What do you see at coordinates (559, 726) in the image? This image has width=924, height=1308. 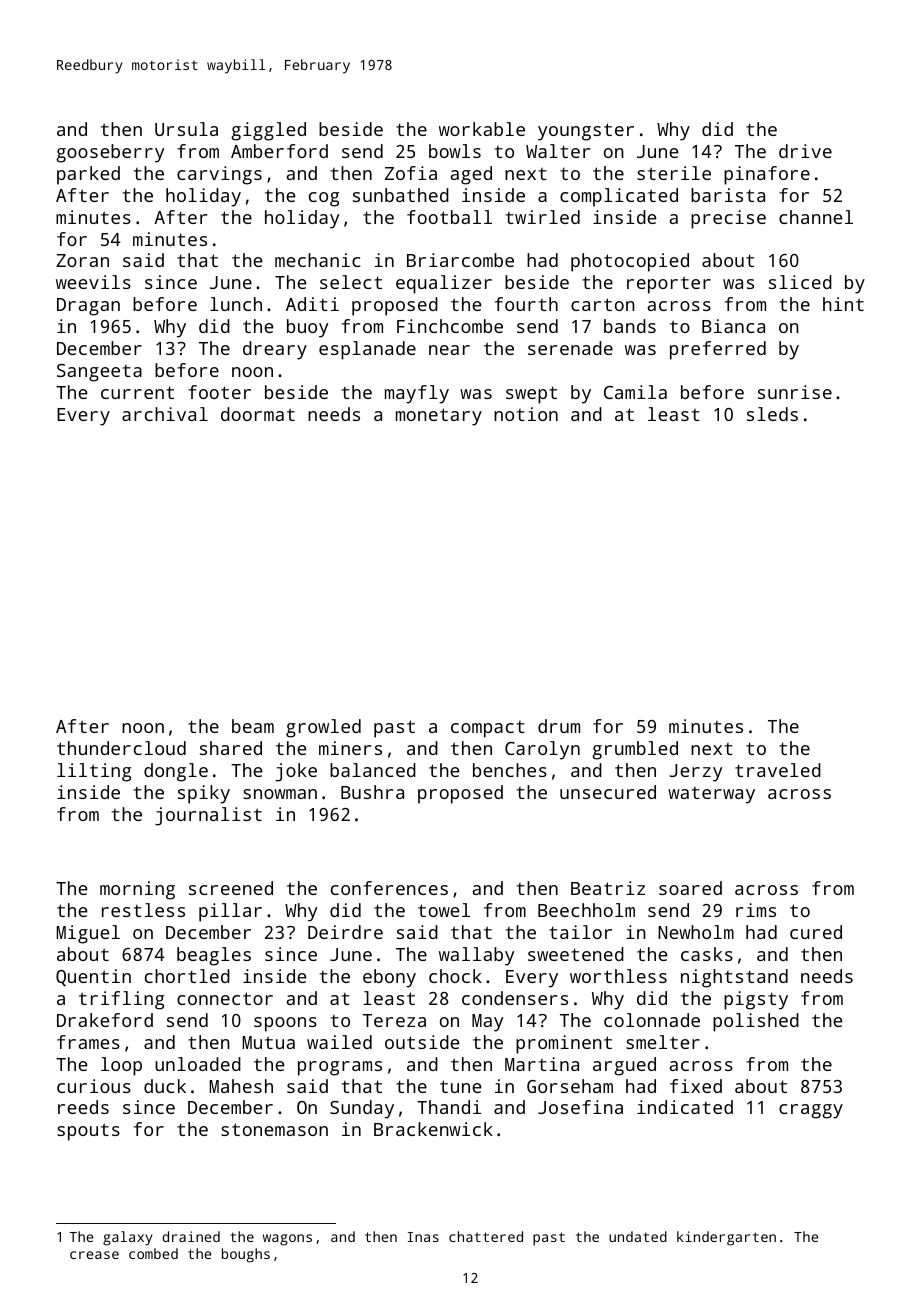 I see `drum` at bounding box center [559, 726].
